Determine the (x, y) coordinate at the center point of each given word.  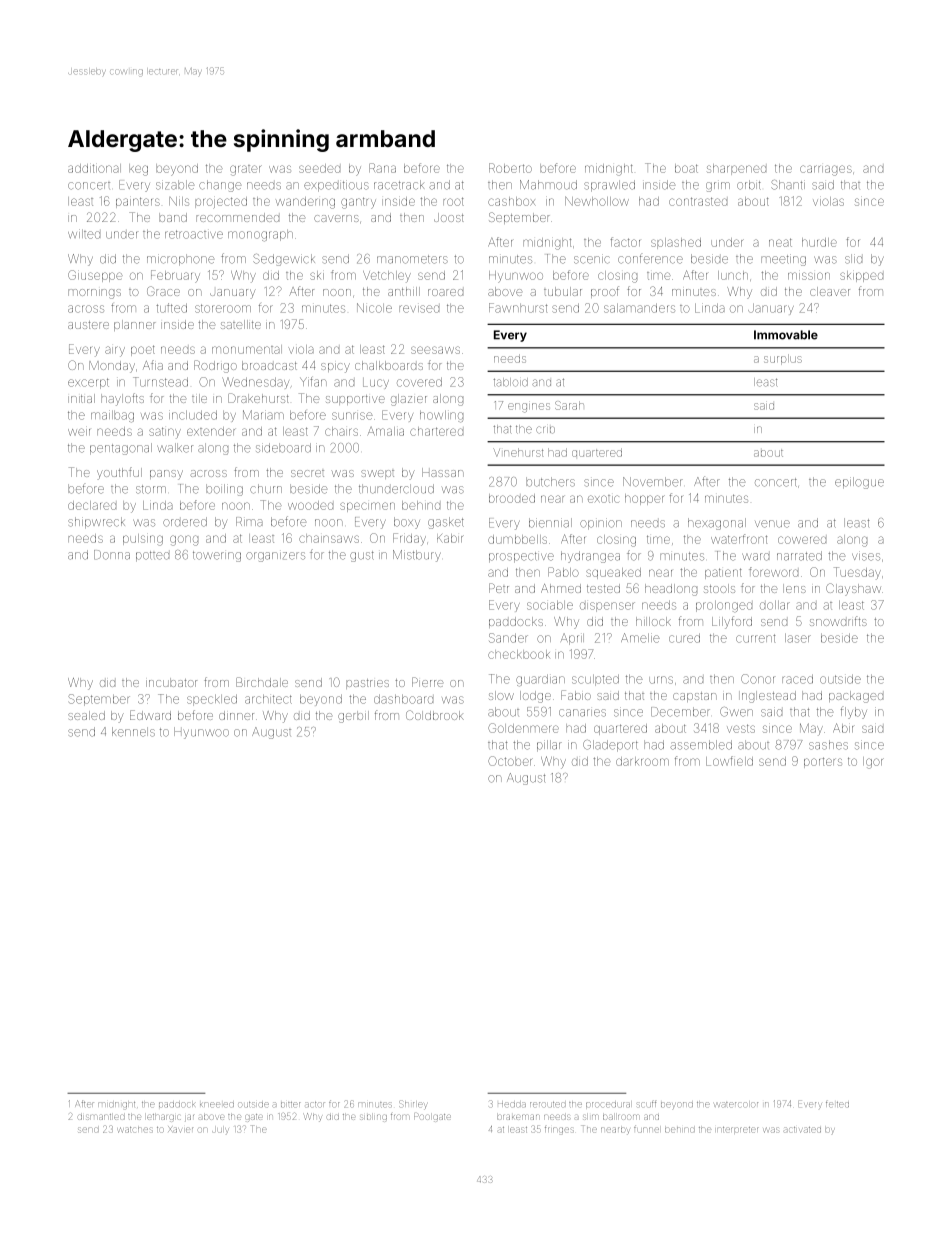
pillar (549, 745)
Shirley (412, 1105)
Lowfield (729, 761)
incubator (171, 682)
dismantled (101, 1117)
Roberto (510, 168)
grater (246, 170)
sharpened (736, 169)
